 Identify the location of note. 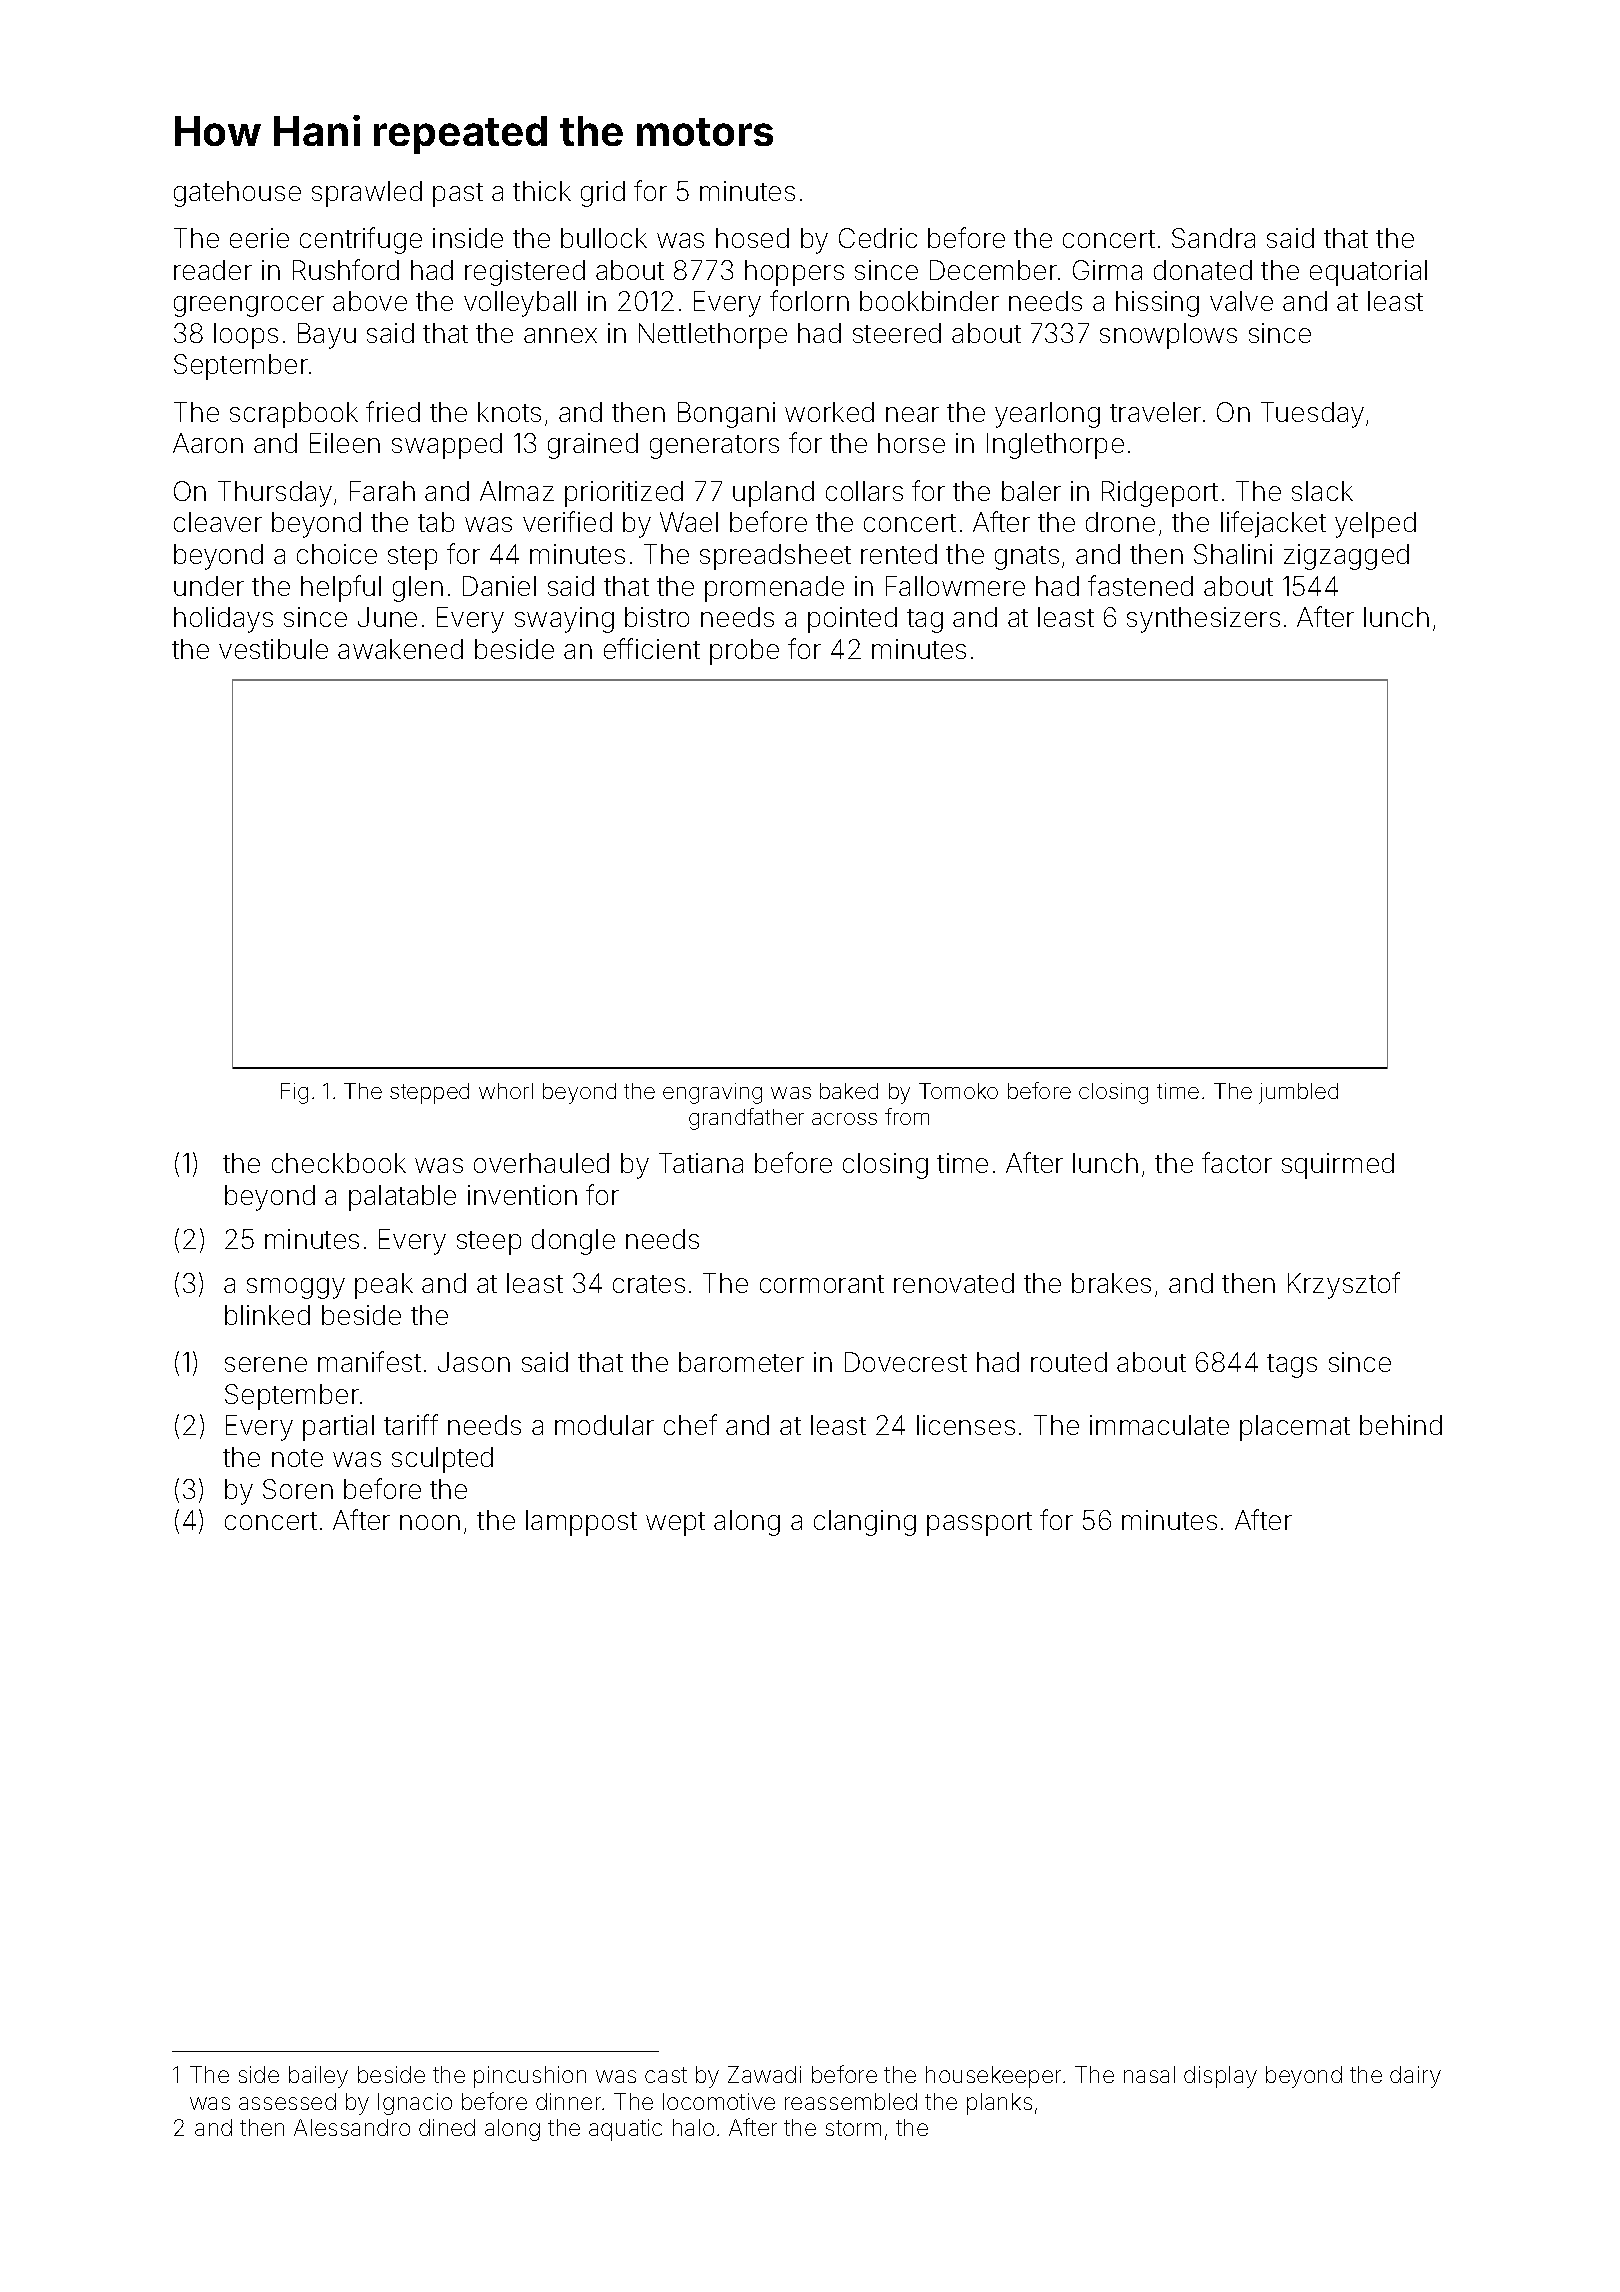
(297, 1458).
